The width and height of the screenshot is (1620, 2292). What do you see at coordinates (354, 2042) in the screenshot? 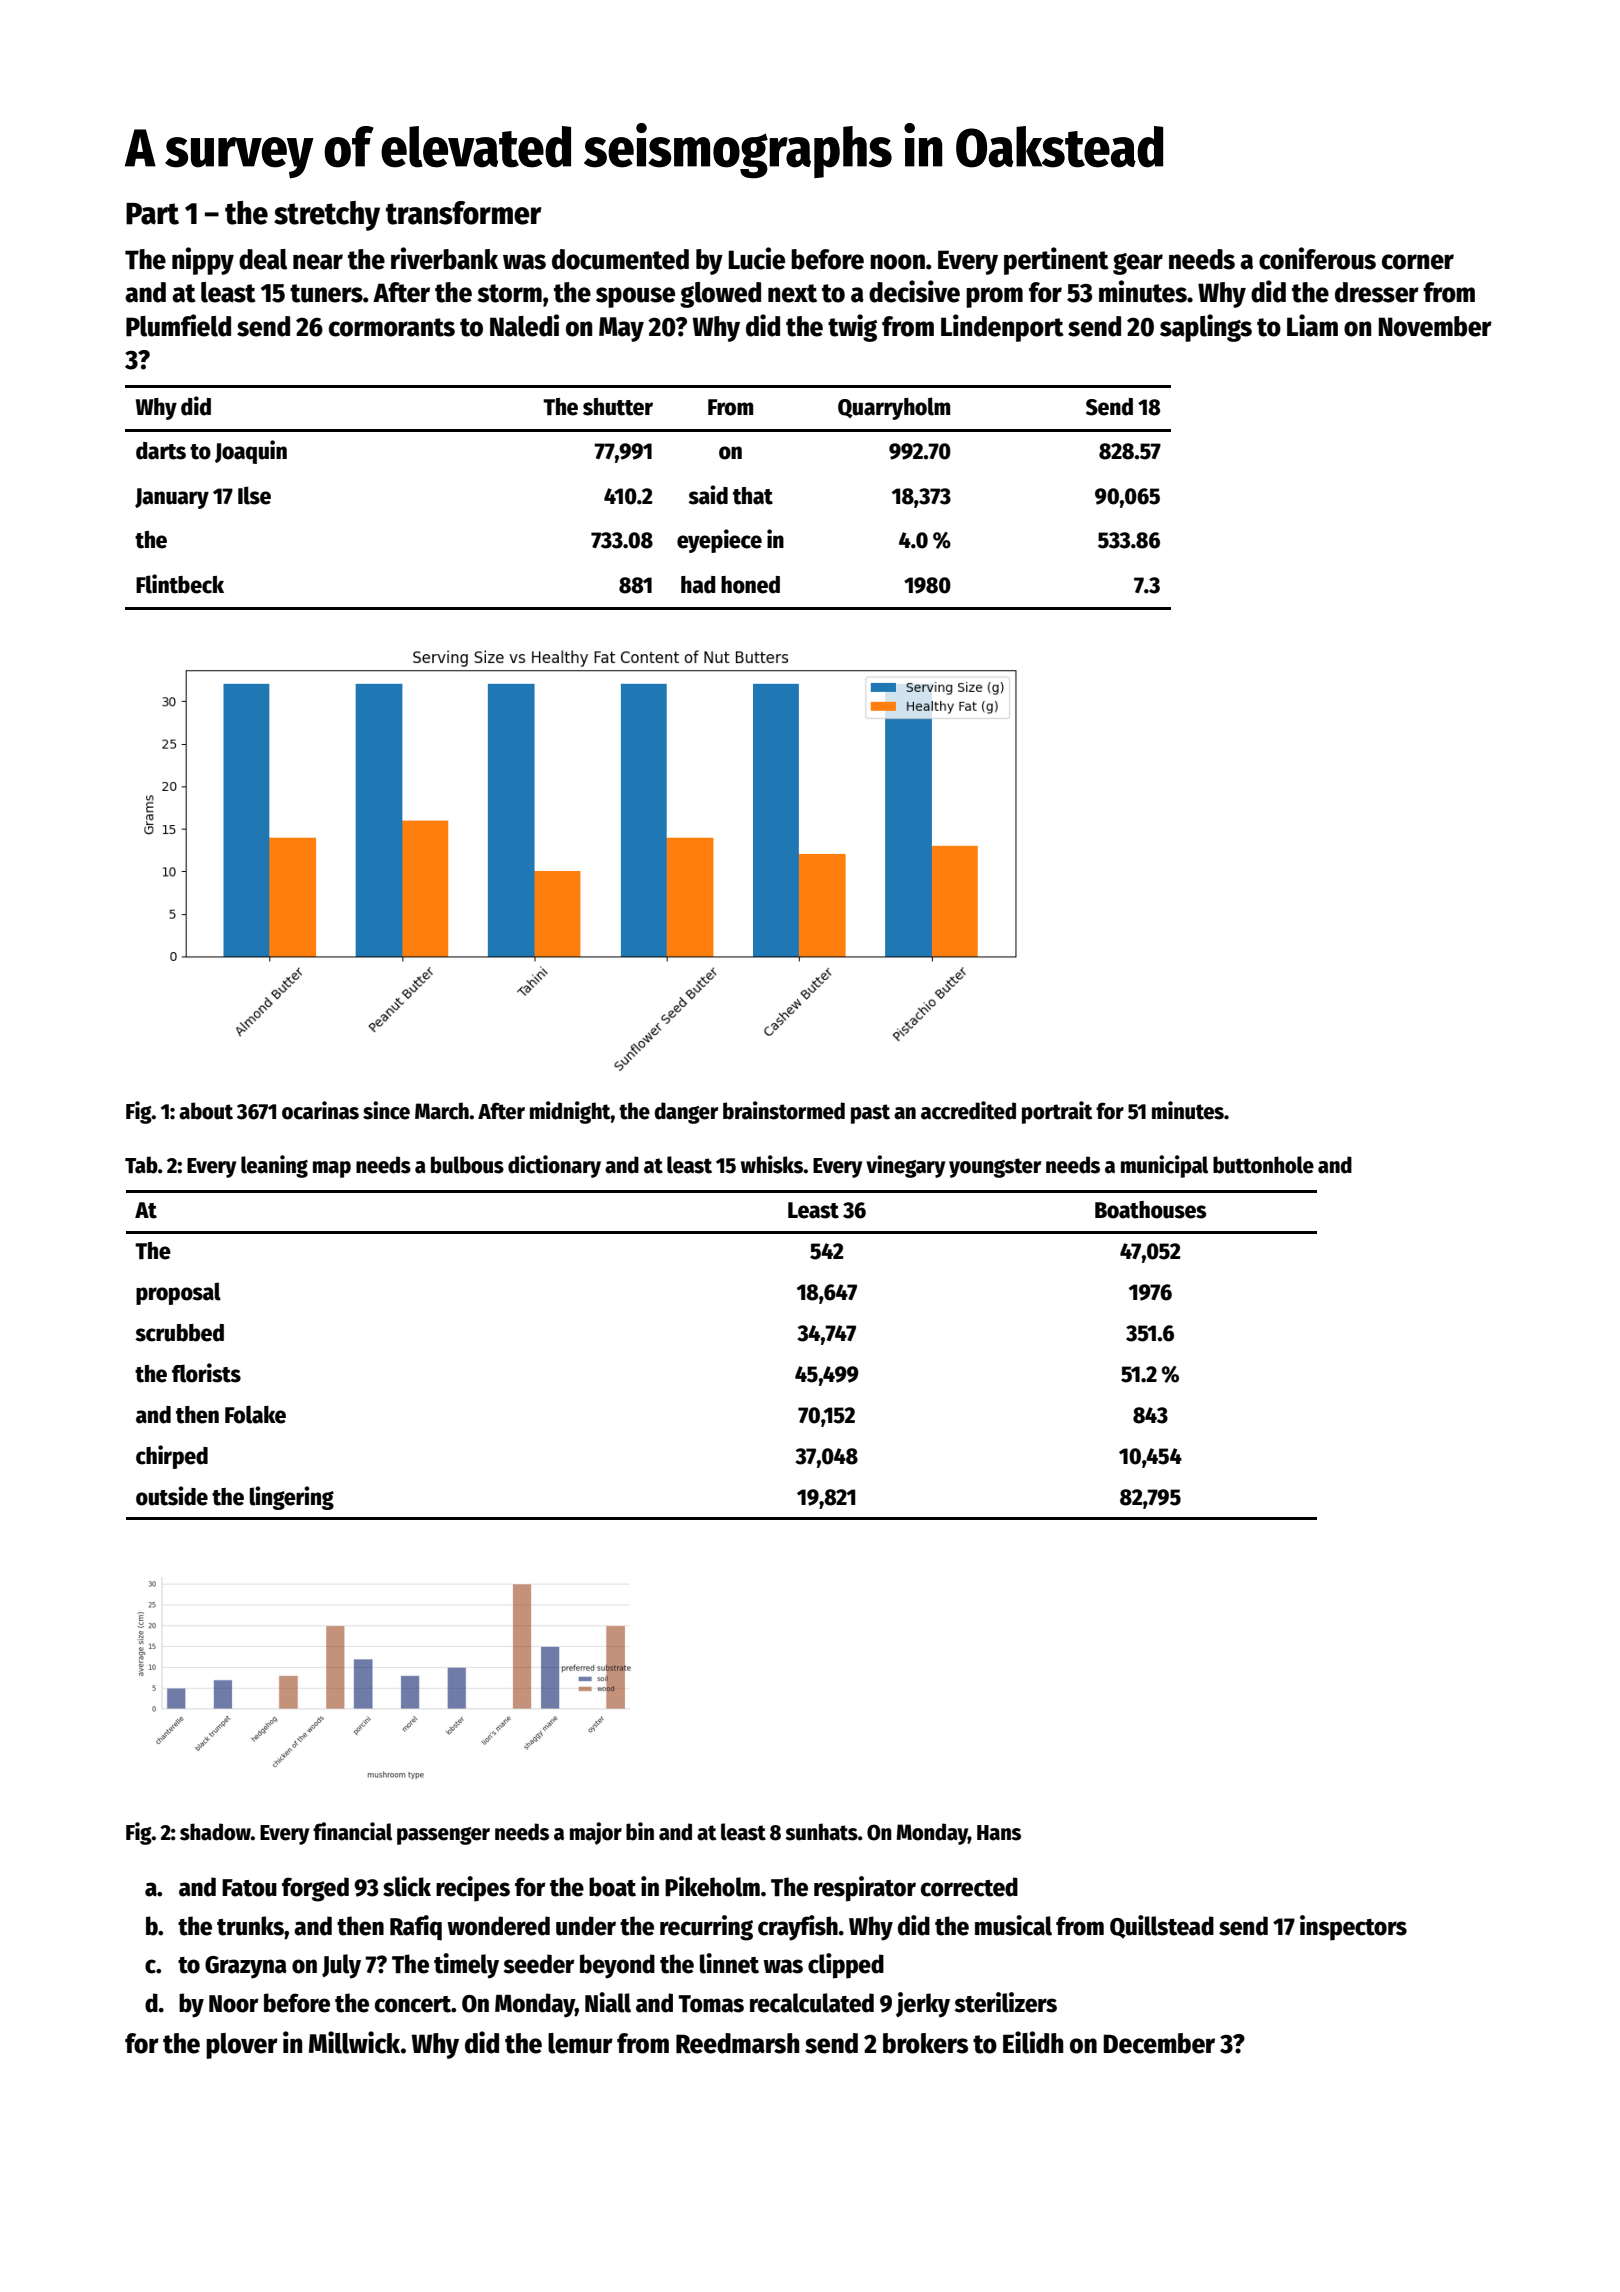
I see `Millwick` at bounding box center [354, 2042].
